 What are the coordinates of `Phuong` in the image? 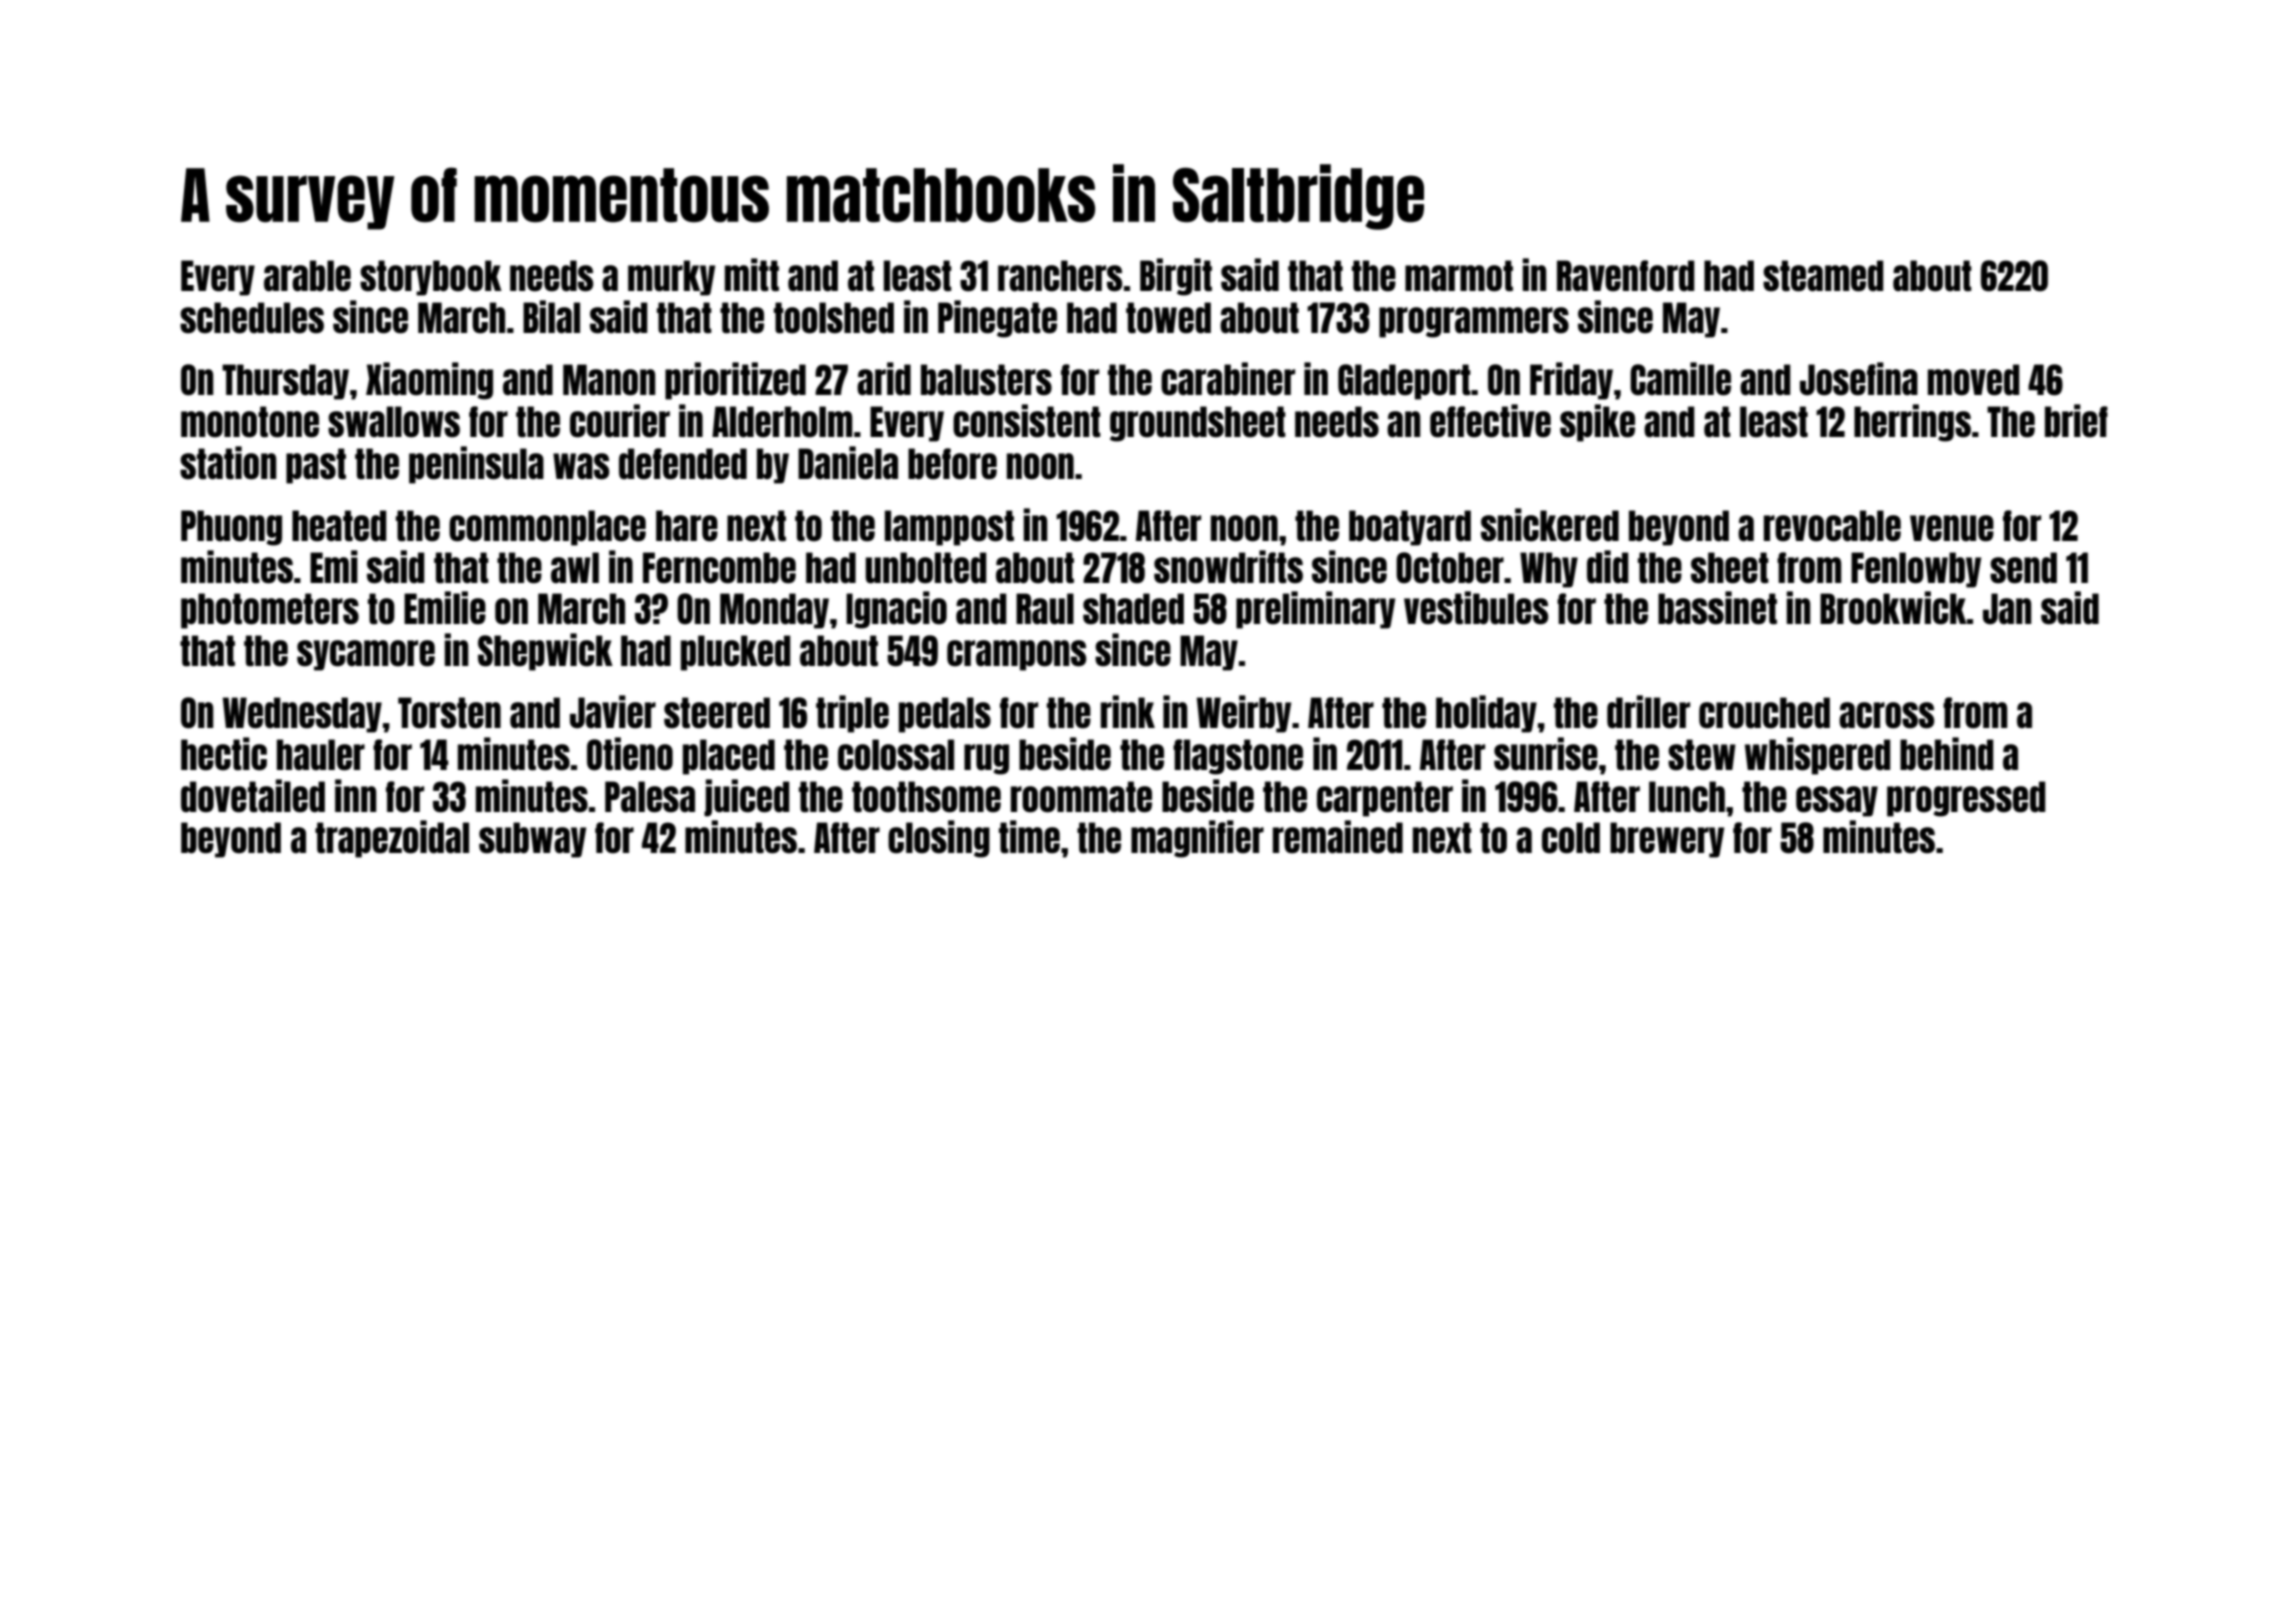 It's located at (231, 528).
